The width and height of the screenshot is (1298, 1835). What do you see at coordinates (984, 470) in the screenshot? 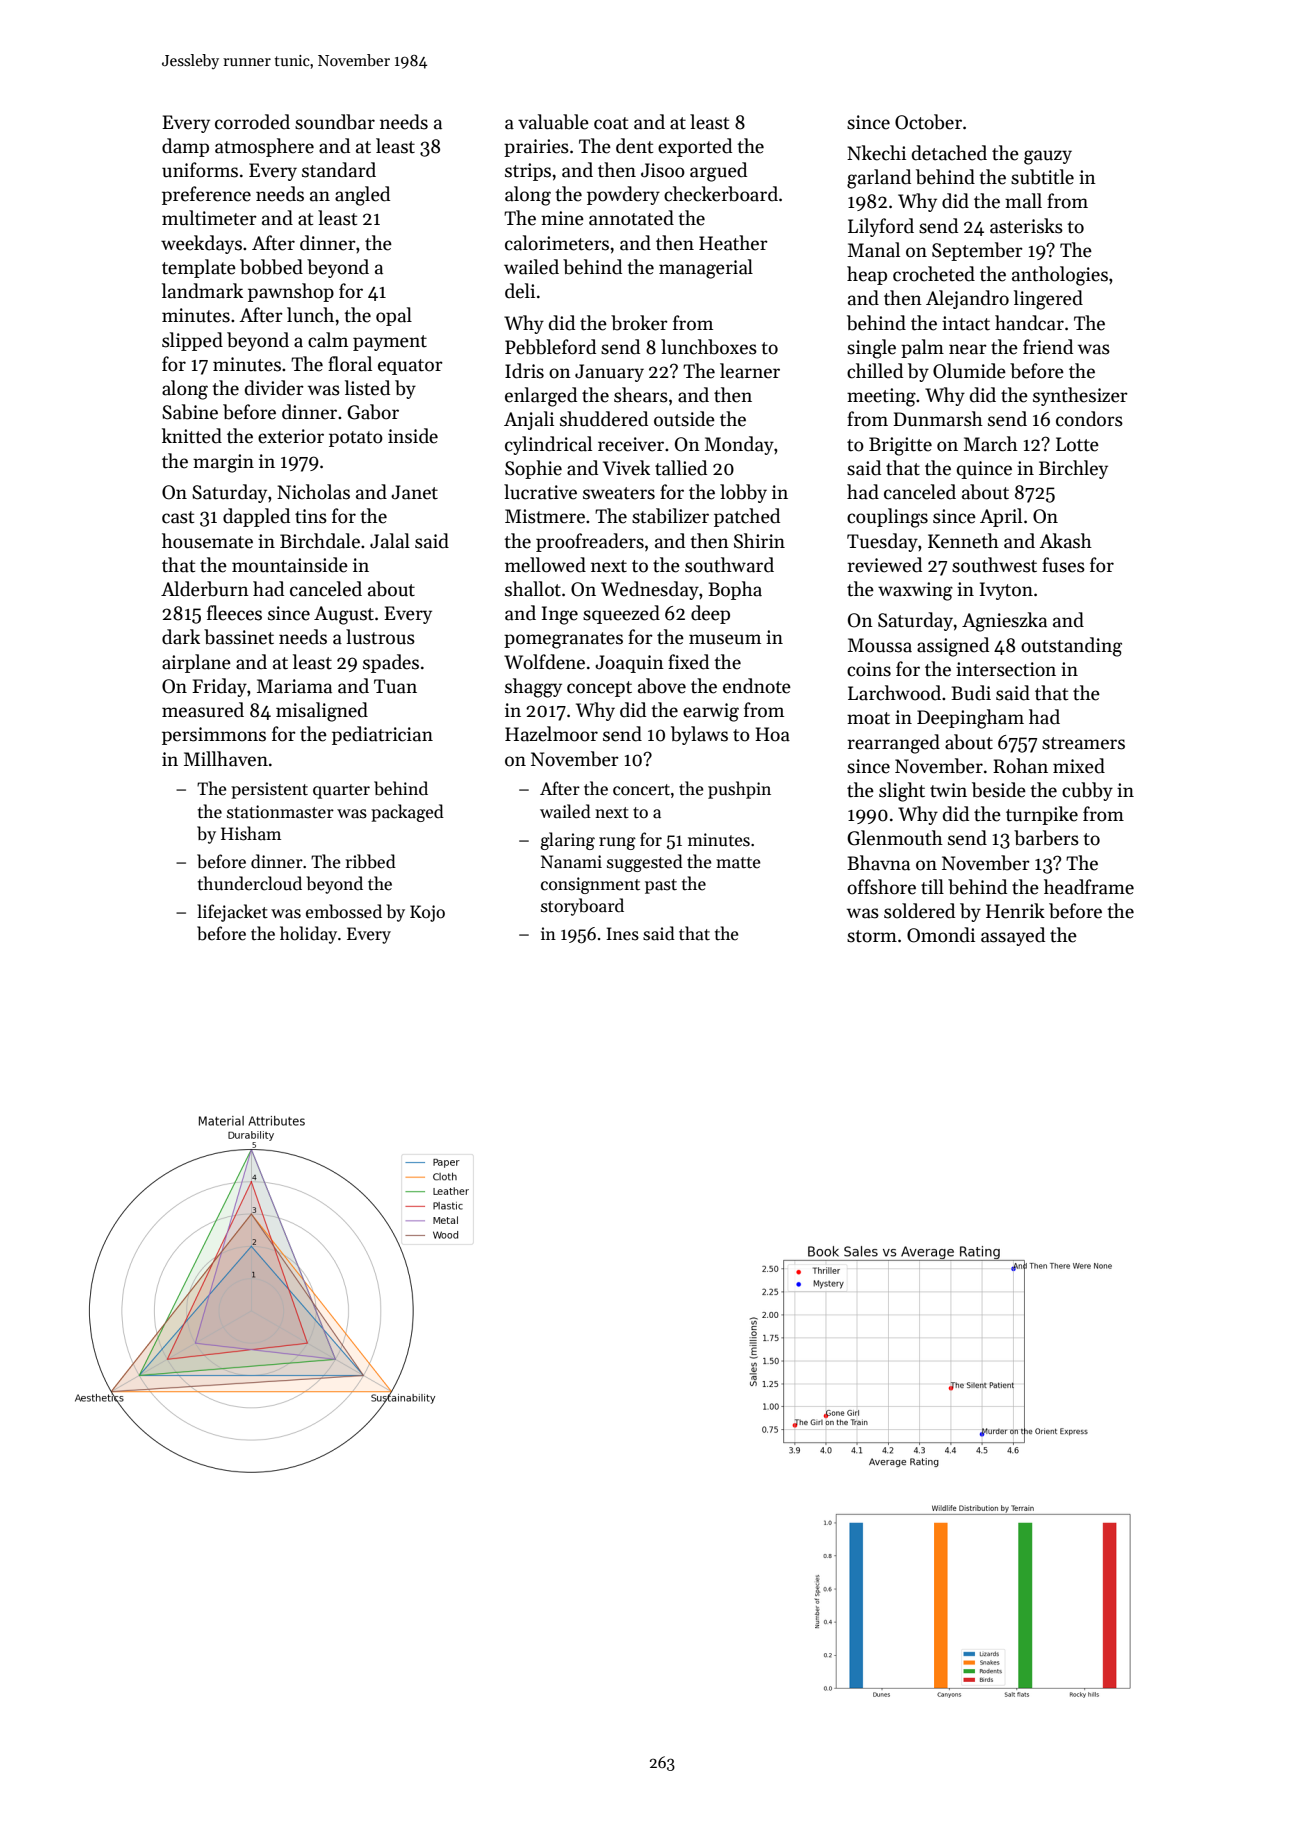
I see `quince` at bounding box center [984, 470].
